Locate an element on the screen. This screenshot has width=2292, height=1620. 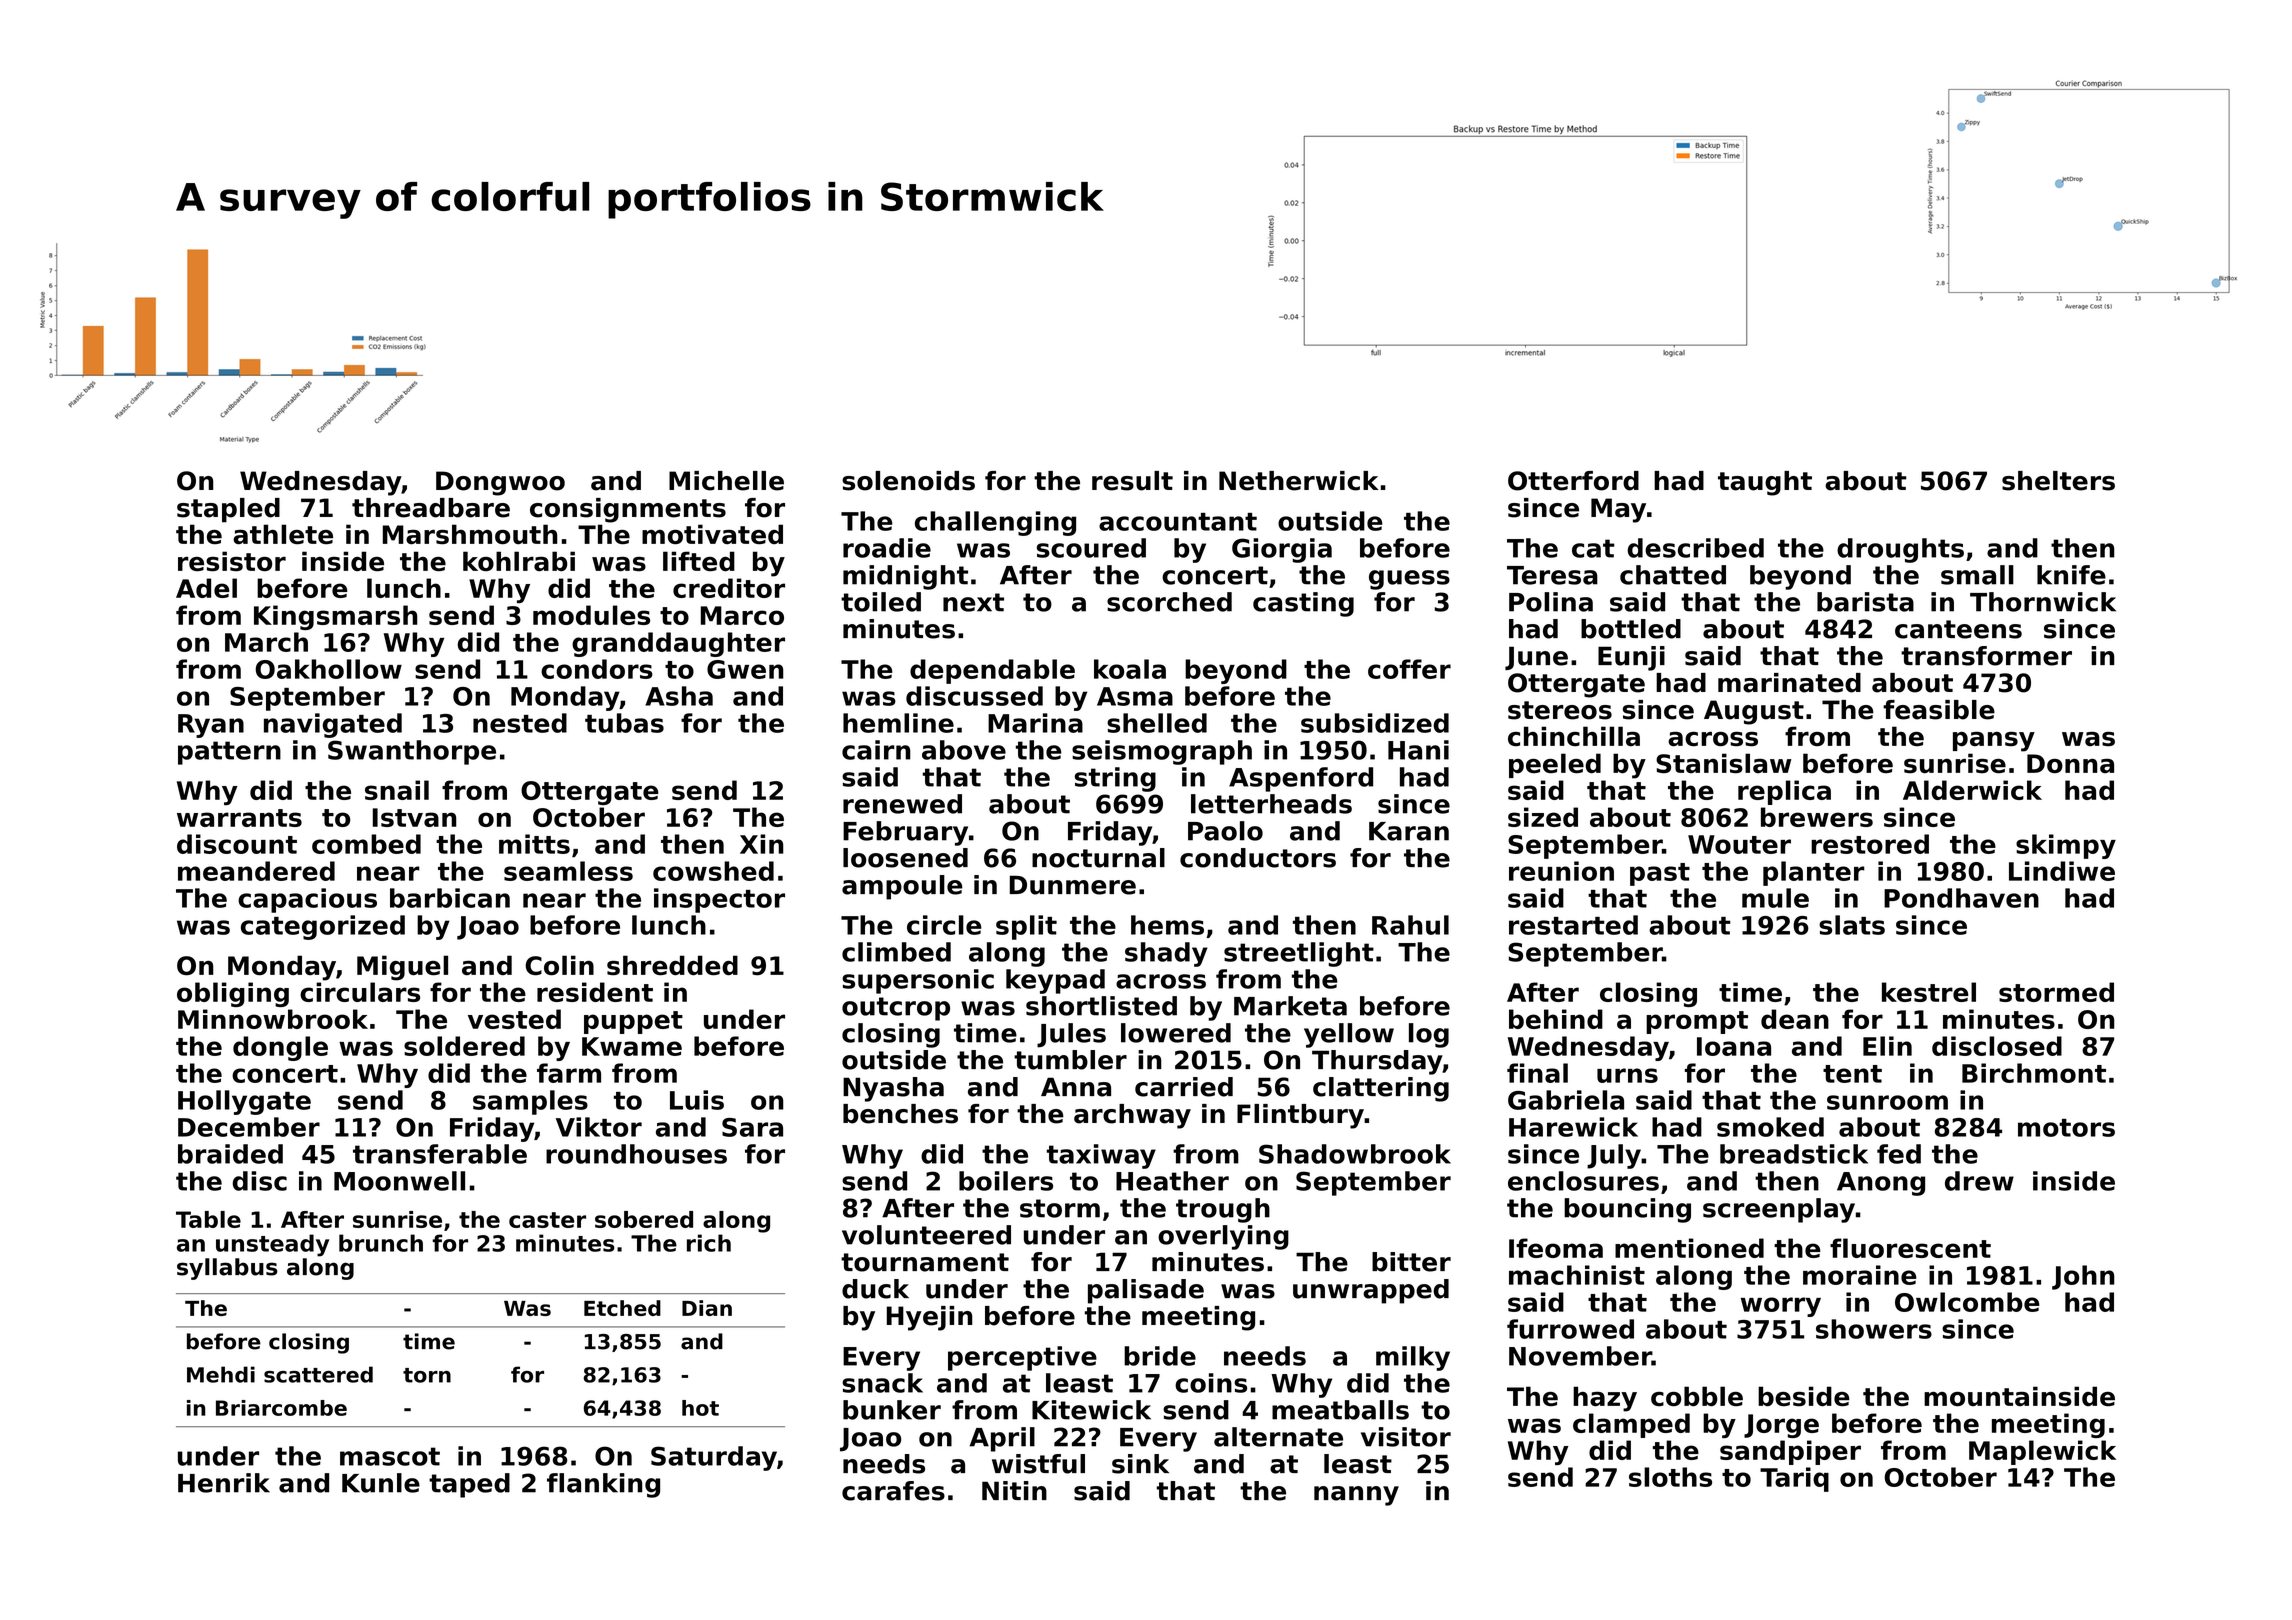
kohlrabi is located at coordinates (519, 561).
